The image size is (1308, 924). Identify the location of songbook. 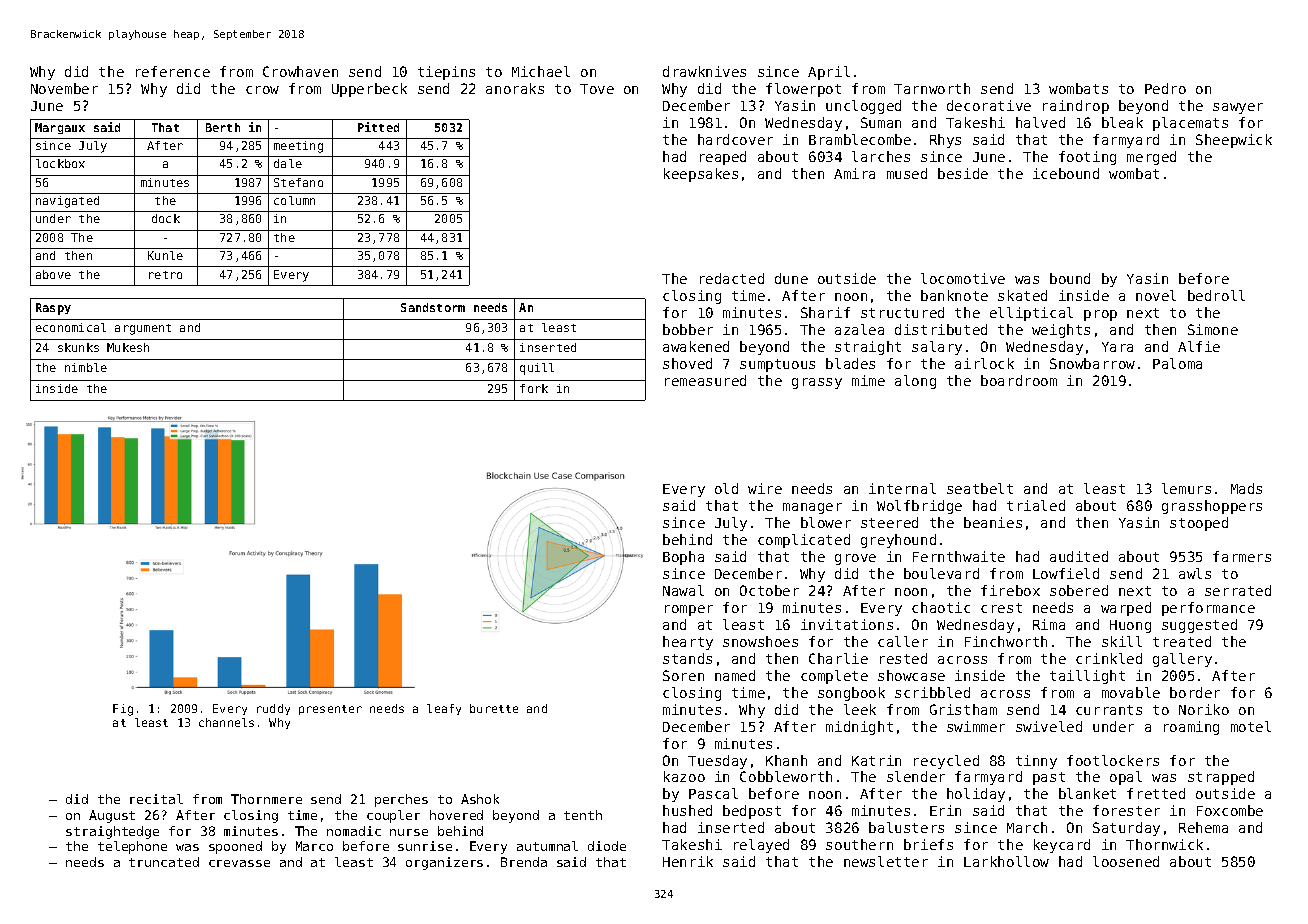
(851, 694).
